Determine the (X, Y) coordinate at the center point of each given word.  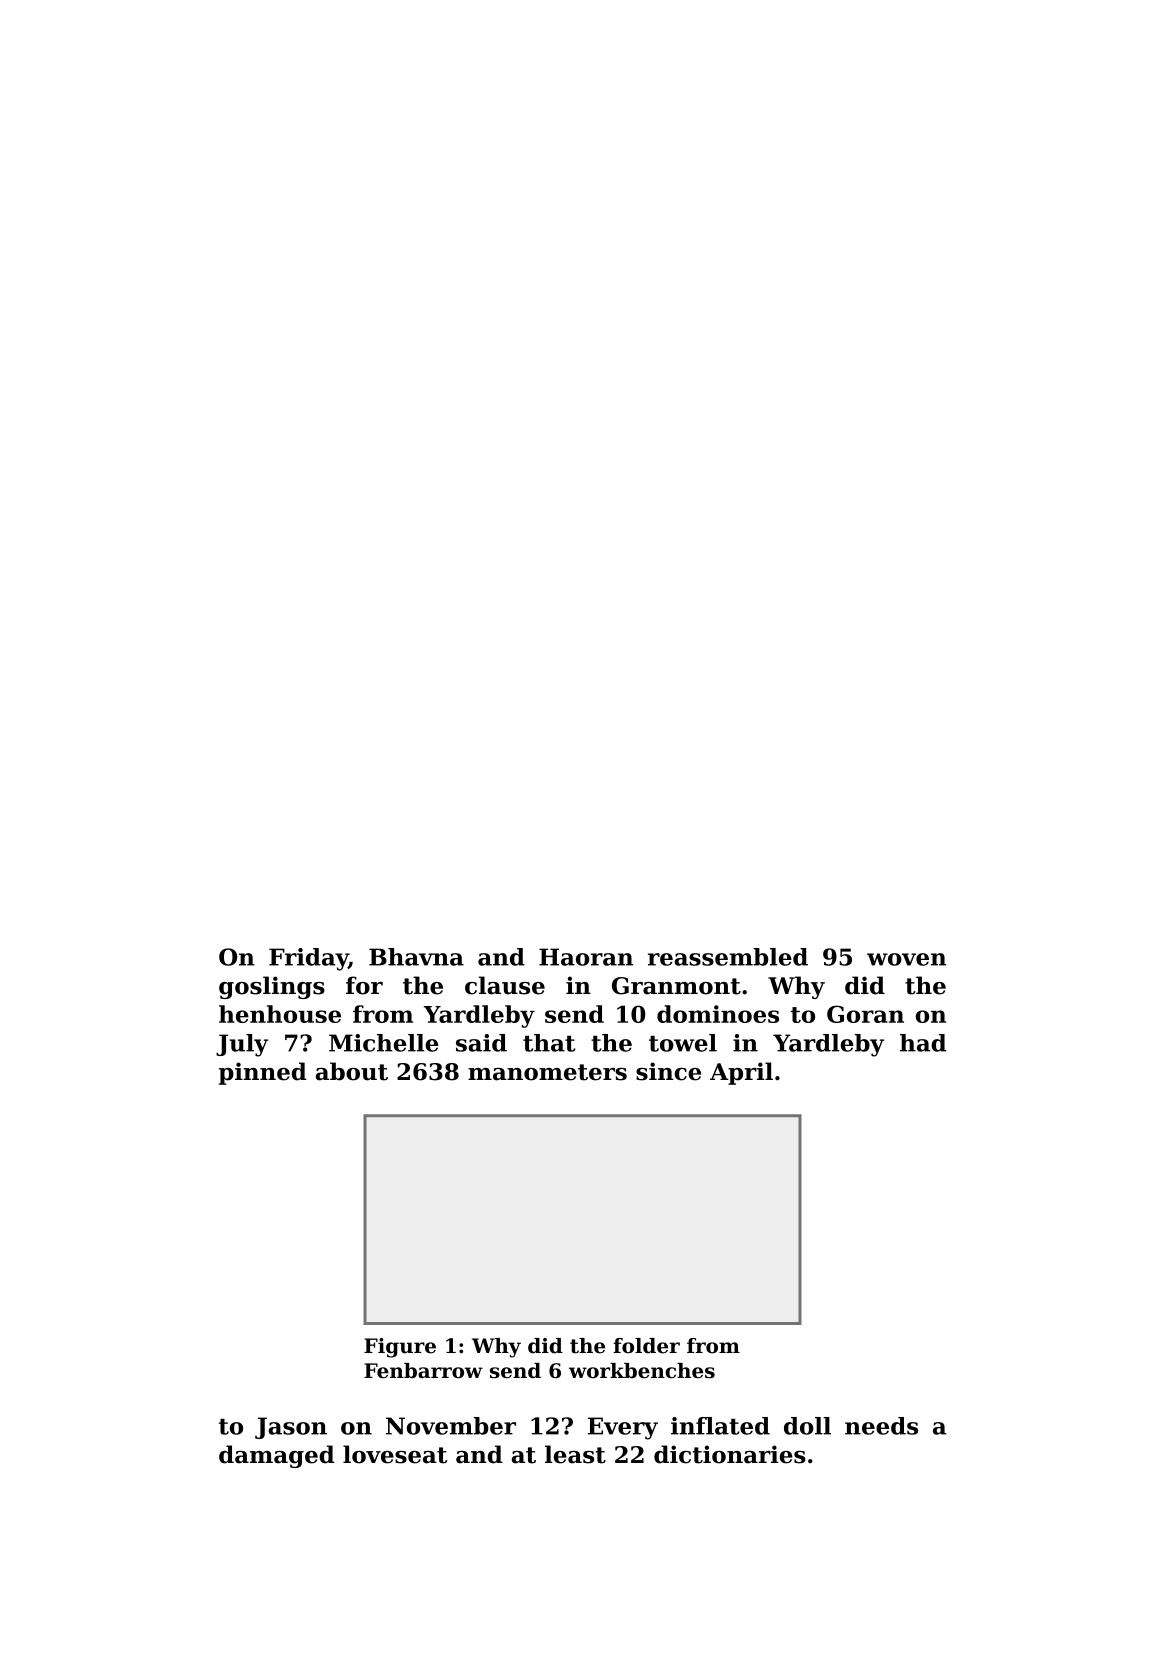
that (549, 1043)
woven (906, 959)
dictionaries (730, 1454)
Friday (308, 959)
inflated (720, 1426)
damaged (276, 1456)
